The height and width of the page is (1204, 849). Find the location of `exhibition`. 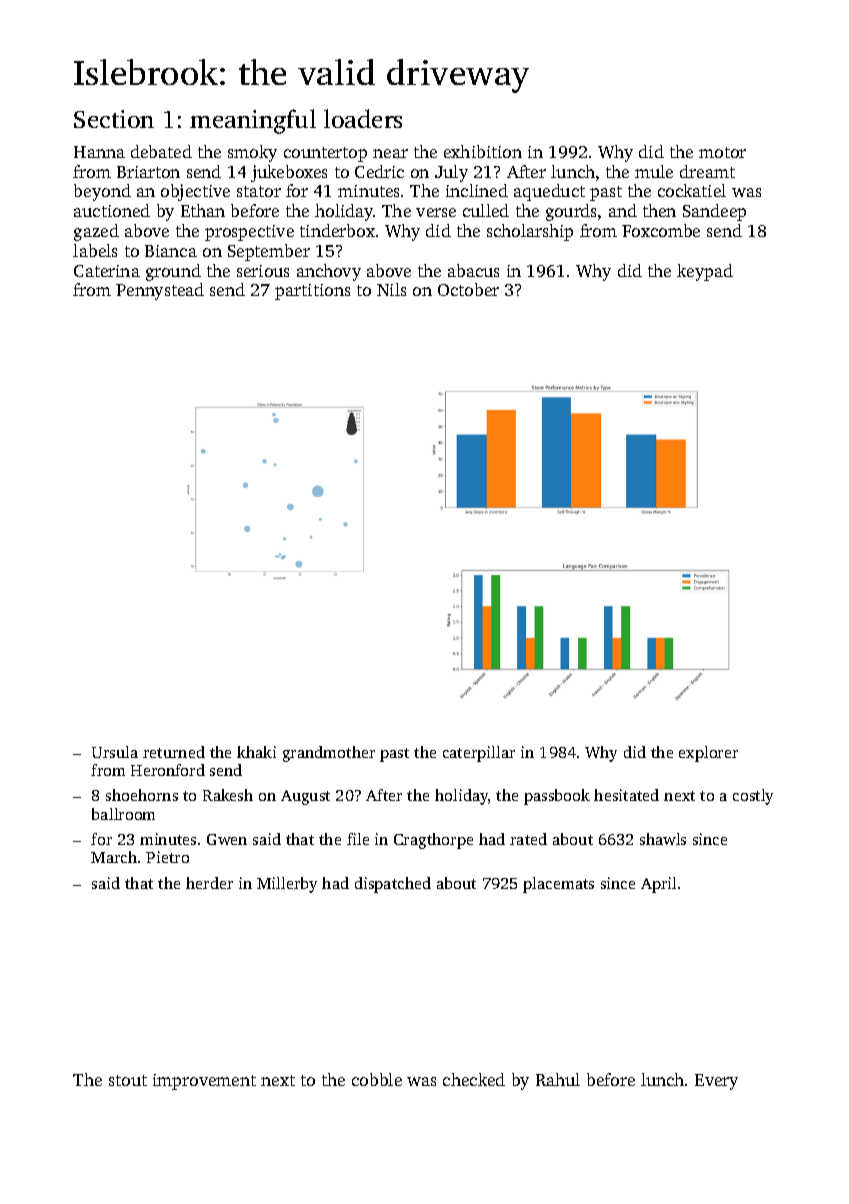

exhibition is located at coordinates (483, 151).
